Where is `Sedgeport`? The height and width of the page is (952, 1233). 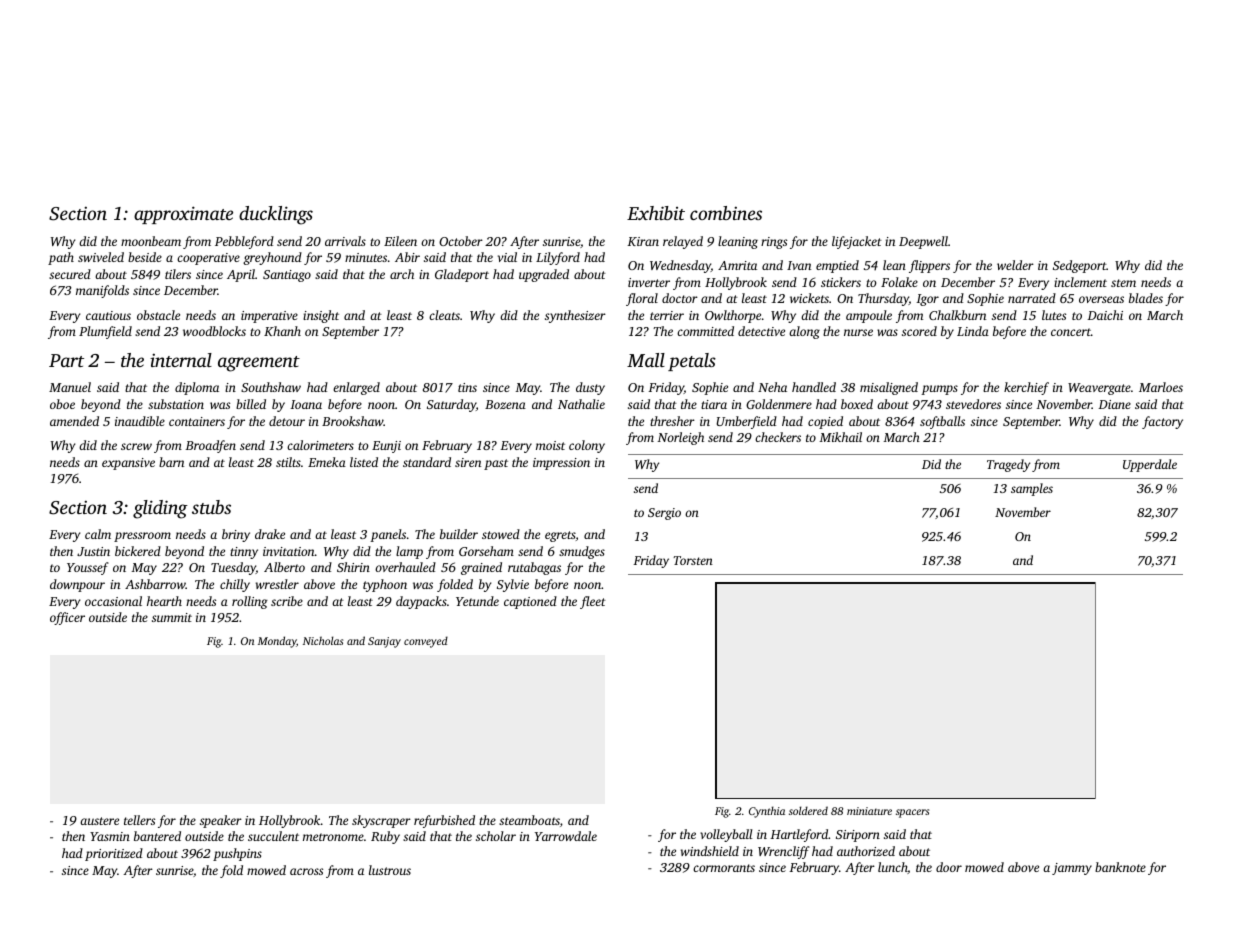 Sedgeport is located at coordinates (1079, 266).
